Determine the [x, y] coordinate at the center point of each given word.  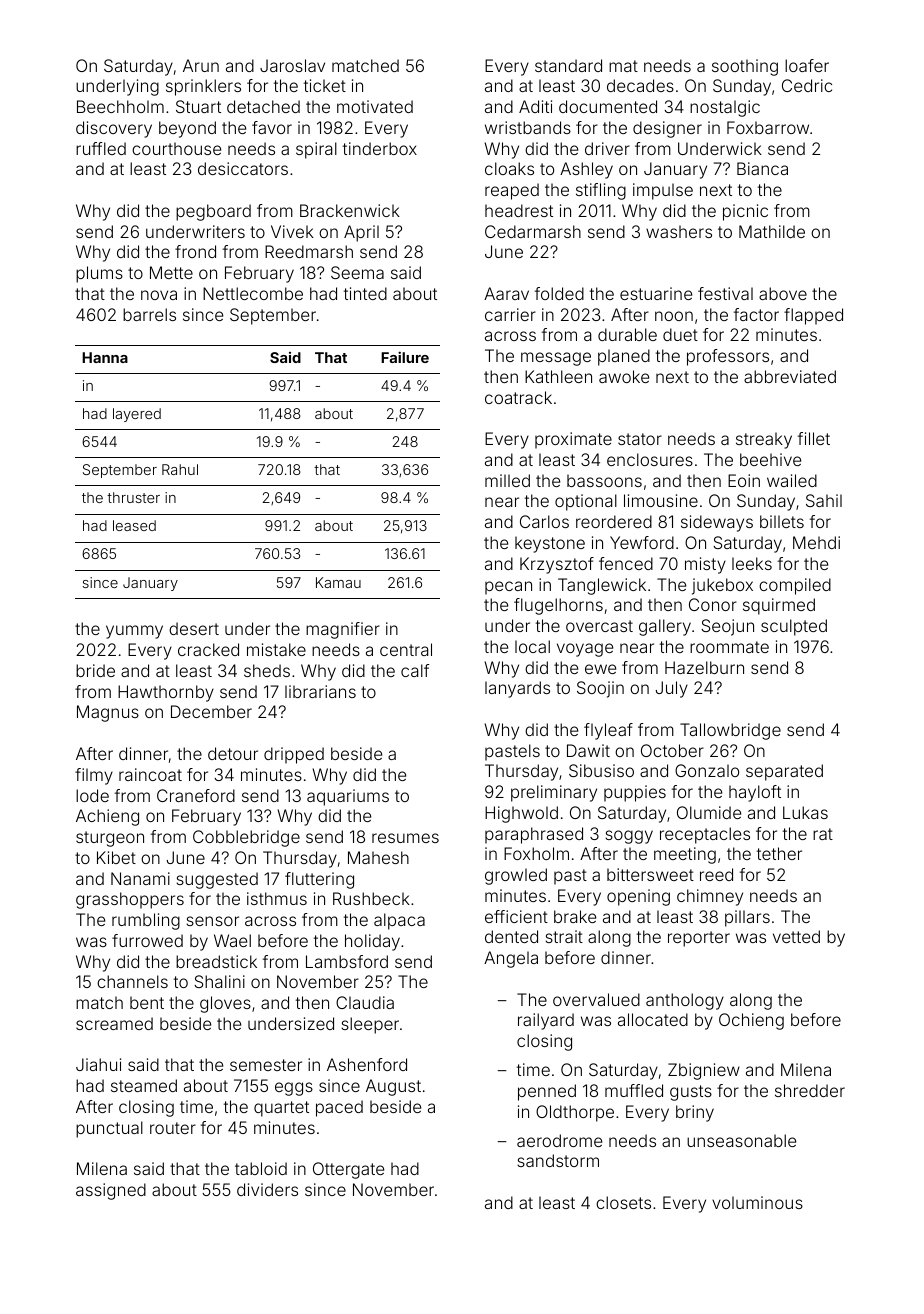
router [173, 1128]
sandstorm [558, 1160]
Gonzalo [707, 770]
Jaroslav [292, 65]
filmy [94, 776]
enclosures [650, 459]
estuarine [656, 293]
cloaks [509, 168]
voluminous [757, 1202]
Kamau [338, 582]
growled [516, 876]
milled [507, 480]
